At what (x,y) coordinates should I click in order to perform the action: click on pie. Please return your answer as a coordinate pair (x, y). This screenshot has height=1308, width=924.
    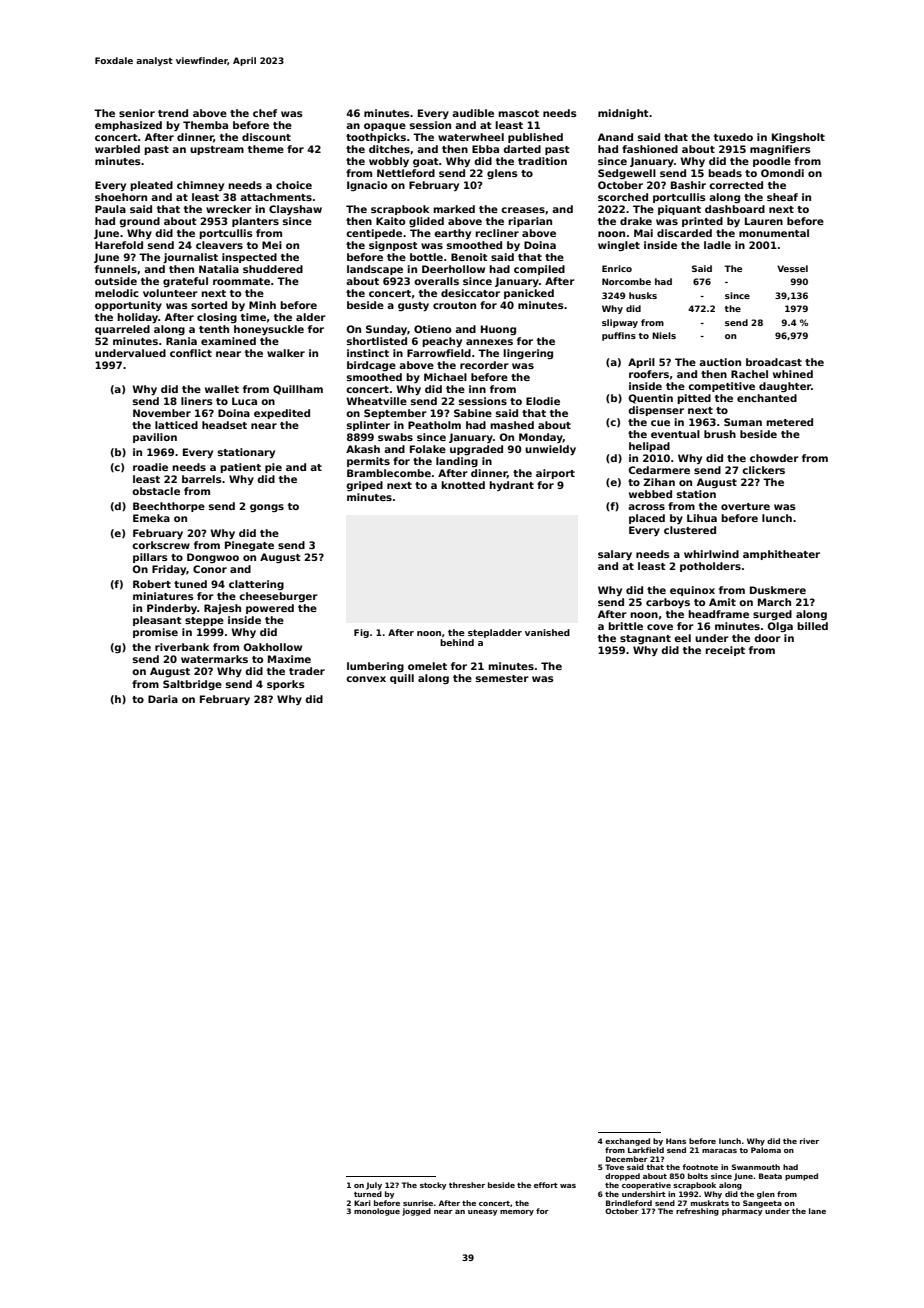
    Looking at the image, I should click on (273, 468).
